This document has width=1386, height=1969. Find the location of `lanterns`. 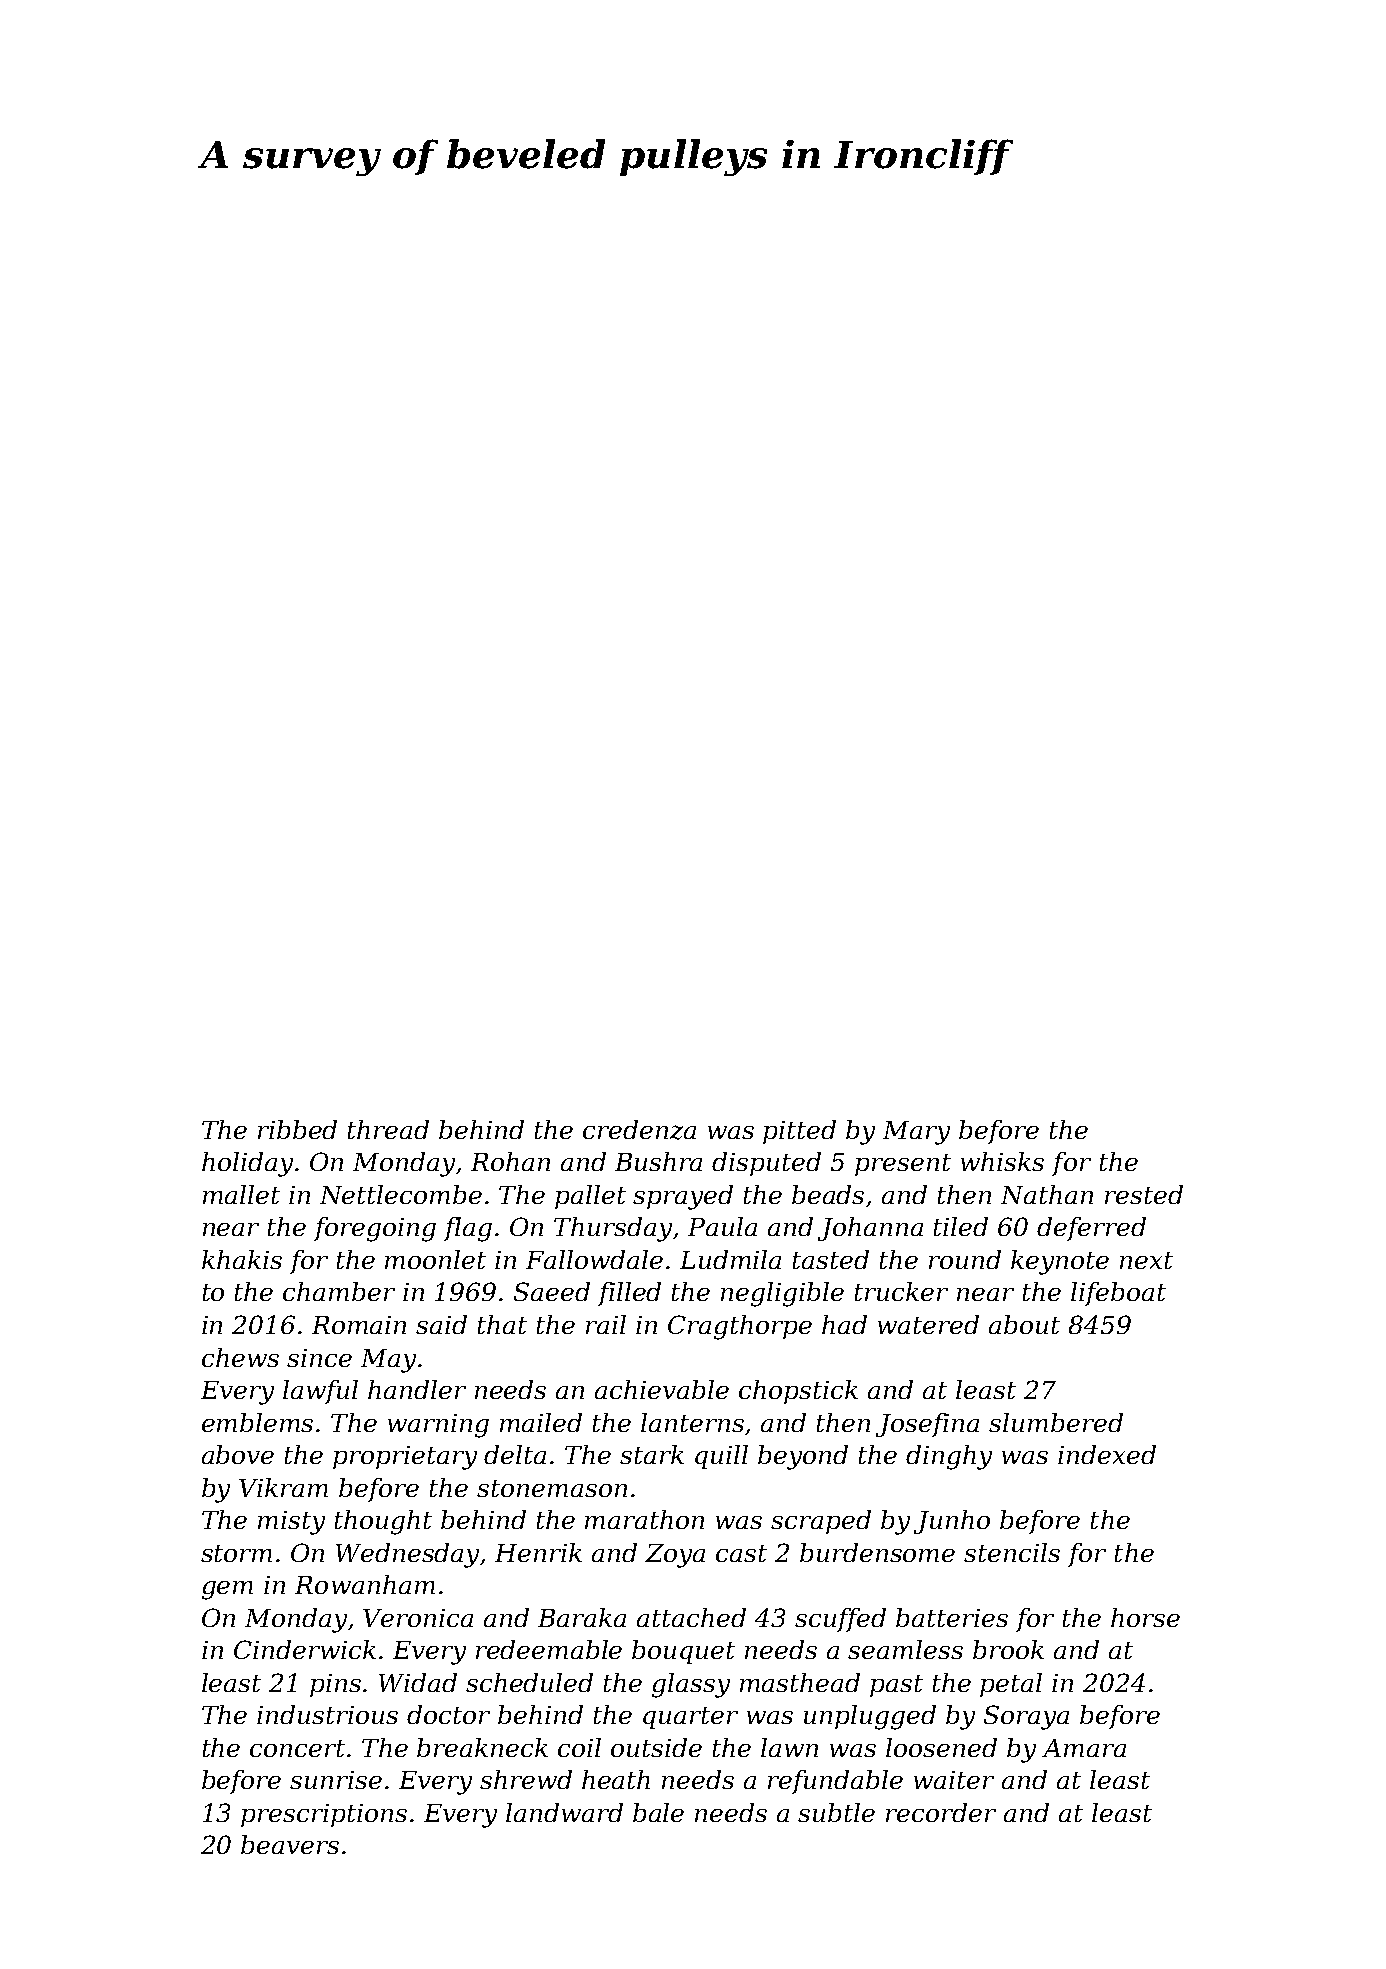

lanterns is located at coordinates (692, 1422).
